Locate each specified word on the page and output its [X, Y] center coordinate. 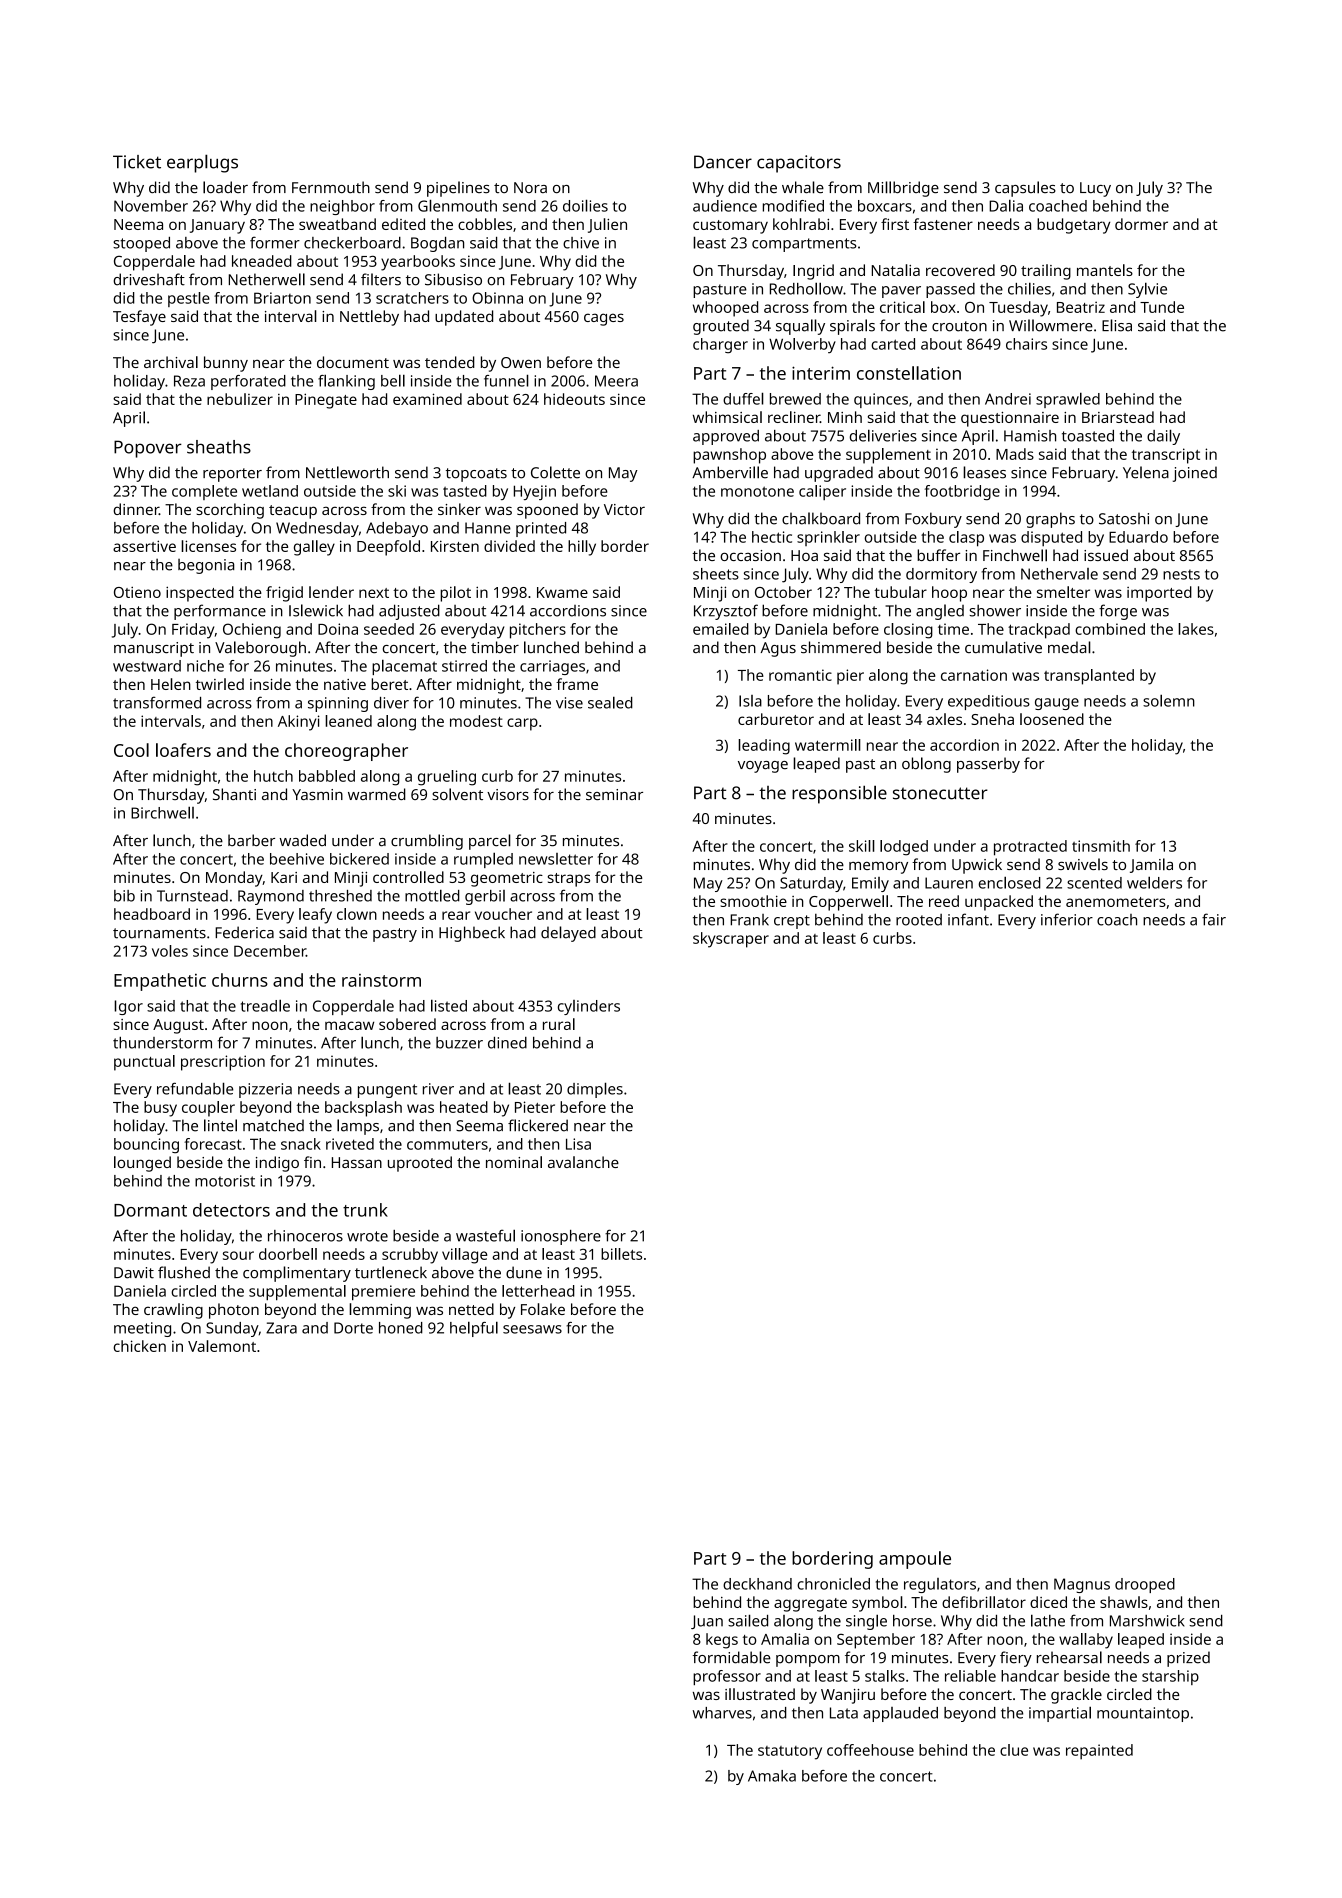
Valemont [222, 1346]
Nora [530, 187]
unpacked [999, 903]
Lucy [1095, 189]
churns [240, 980]
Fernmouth [331, 187]
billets [621, 1254]
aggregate [810, 1605]
